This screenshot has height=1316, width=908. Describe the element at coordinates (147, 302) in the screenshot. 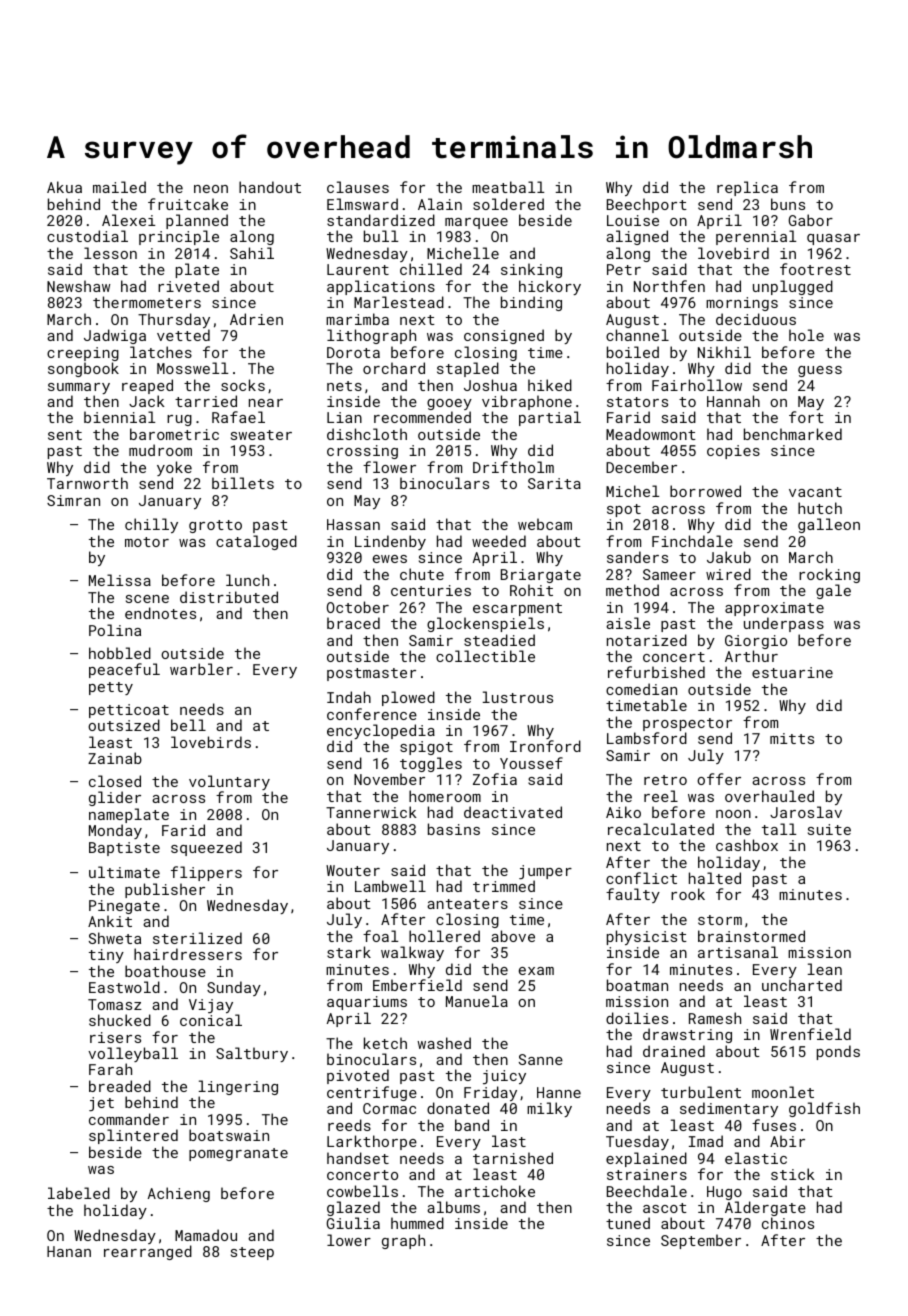

I see `thermometers` at that location.
